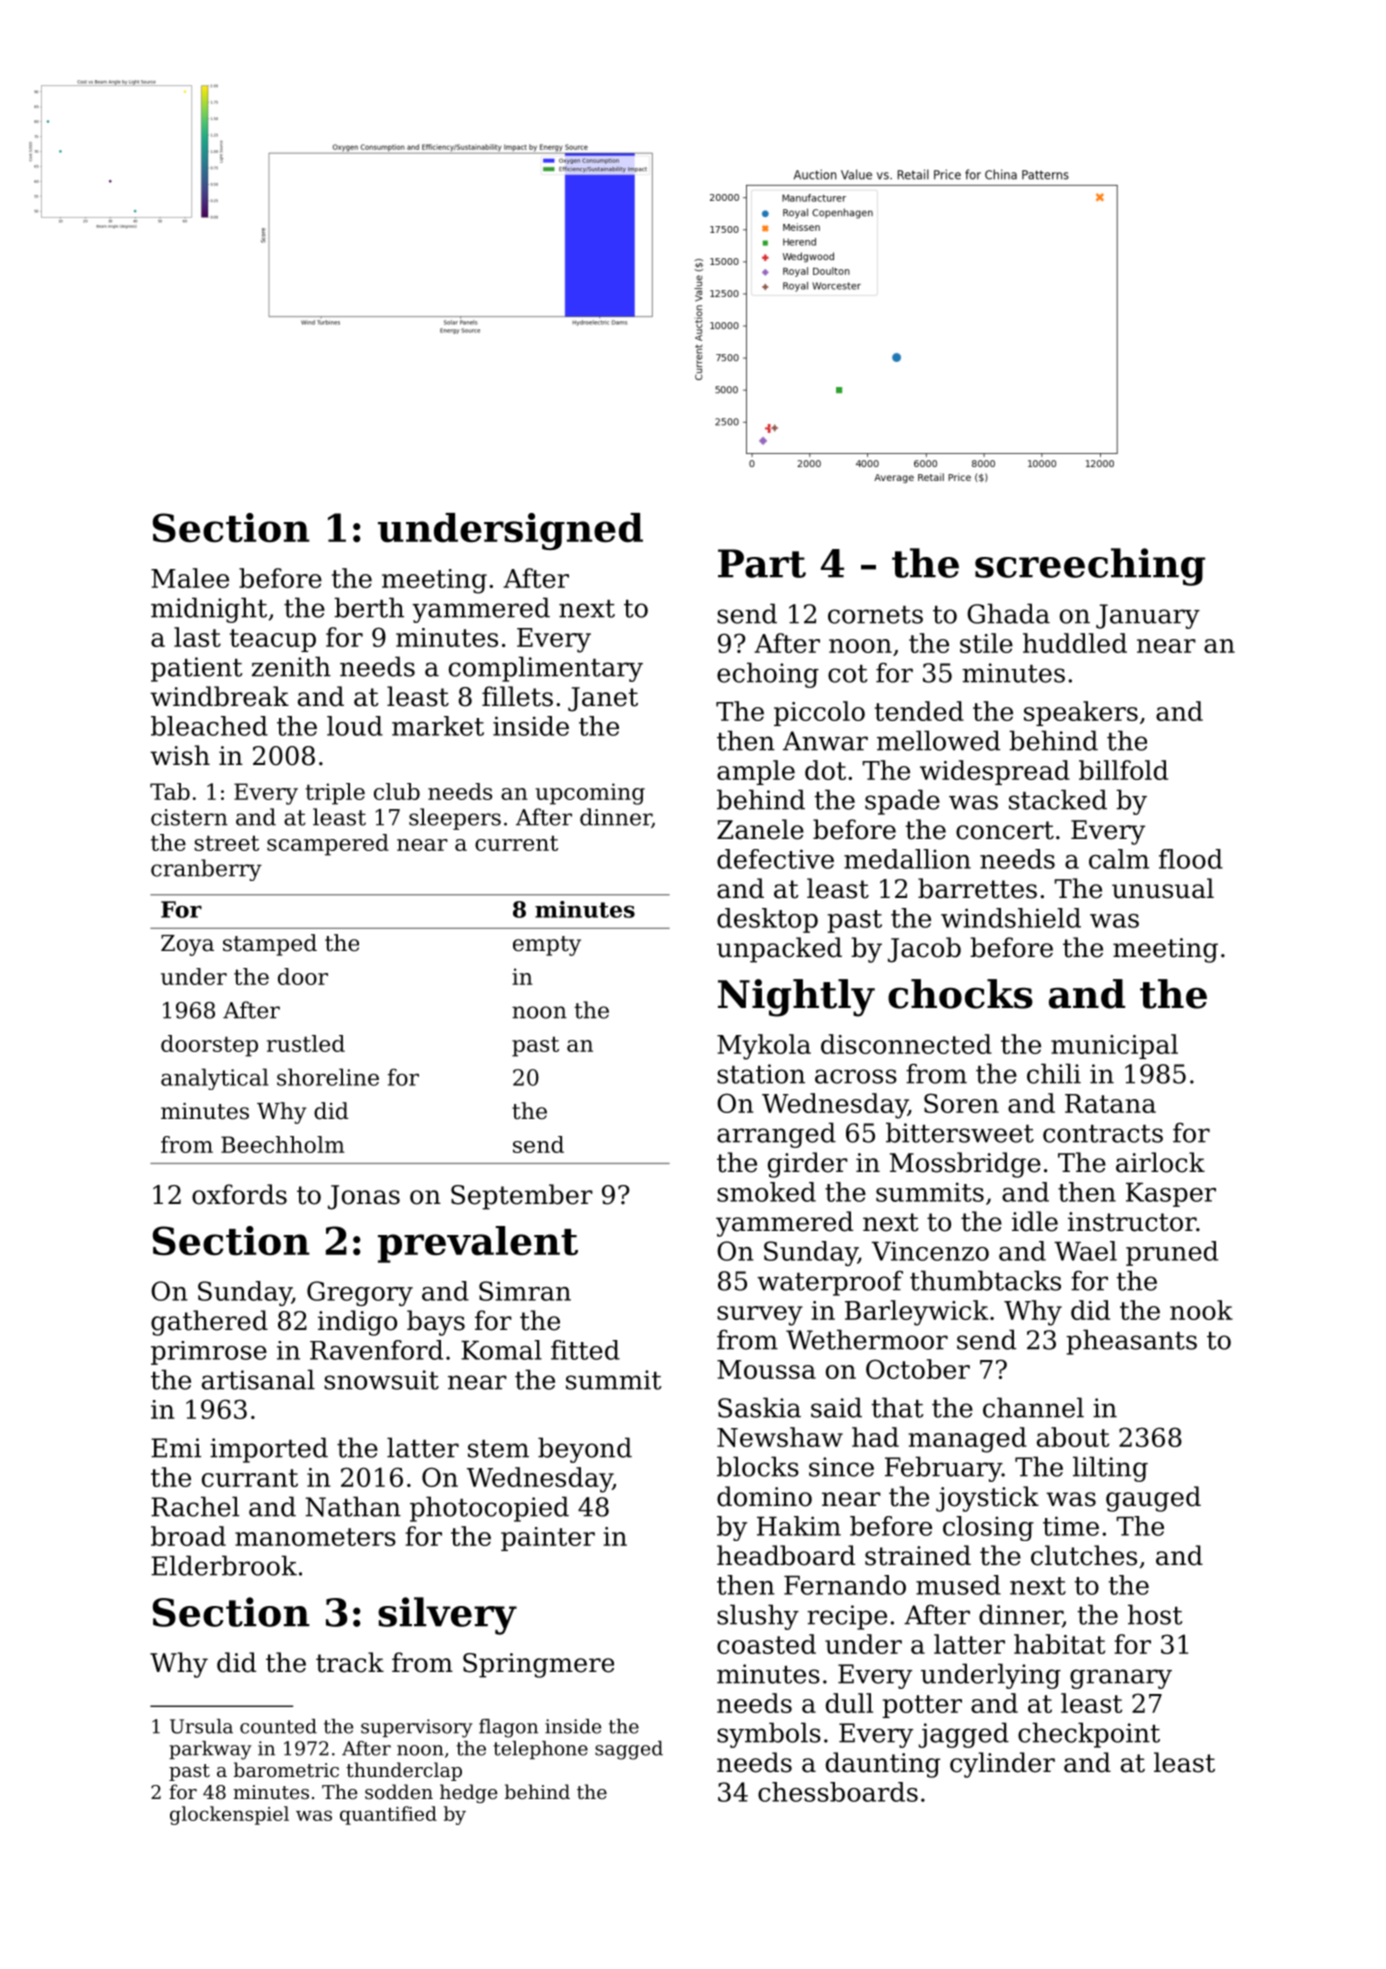 This screenshot has height=1969, width=1386. What do you see at coordinates (1075, 643) in the screenshot?
I see `huddled` at bounding box center [1075, 643].
